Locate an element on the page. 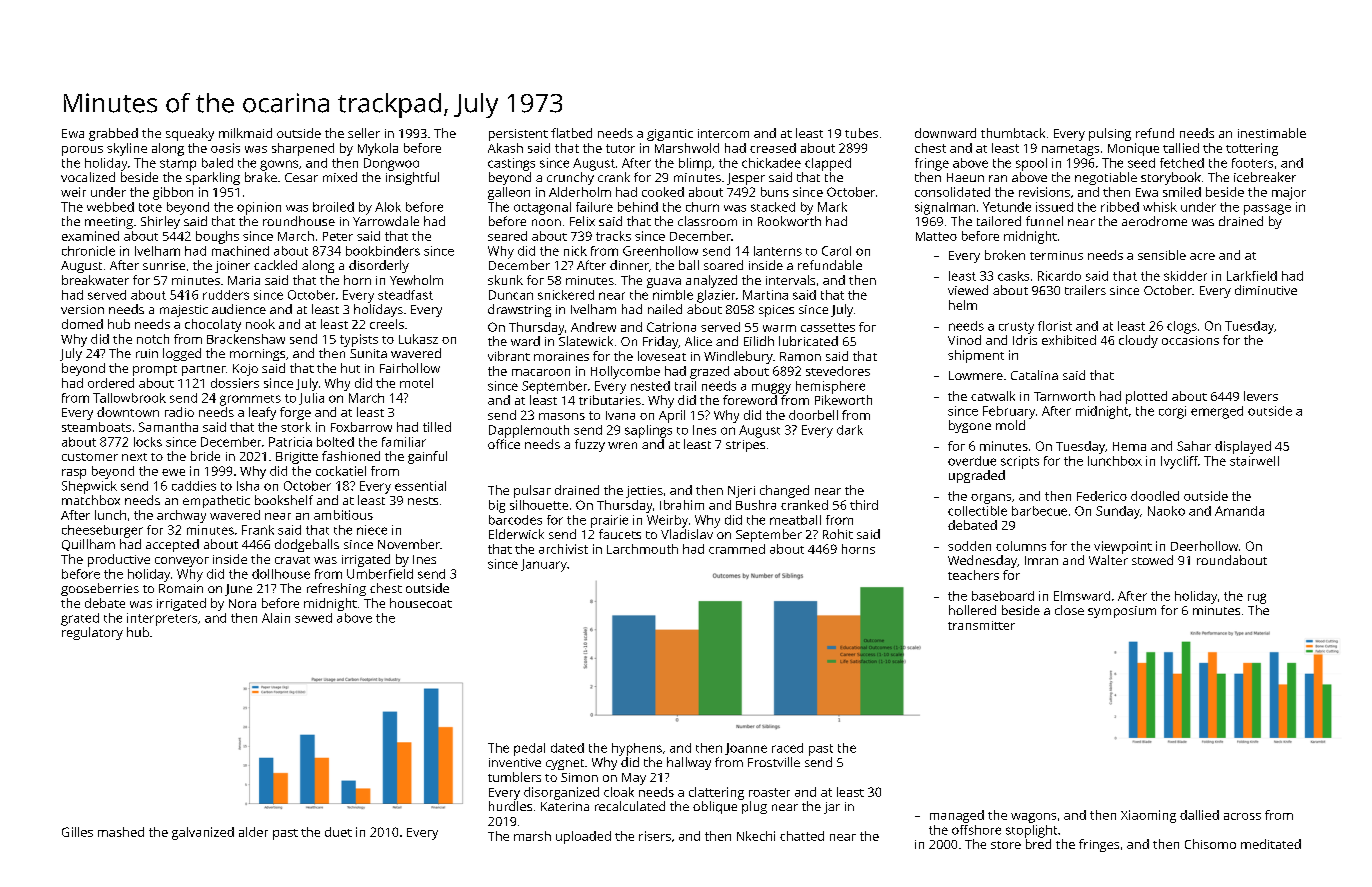 This document has width=1372, height=887. displayed is located at coordinates (1243, 447).
